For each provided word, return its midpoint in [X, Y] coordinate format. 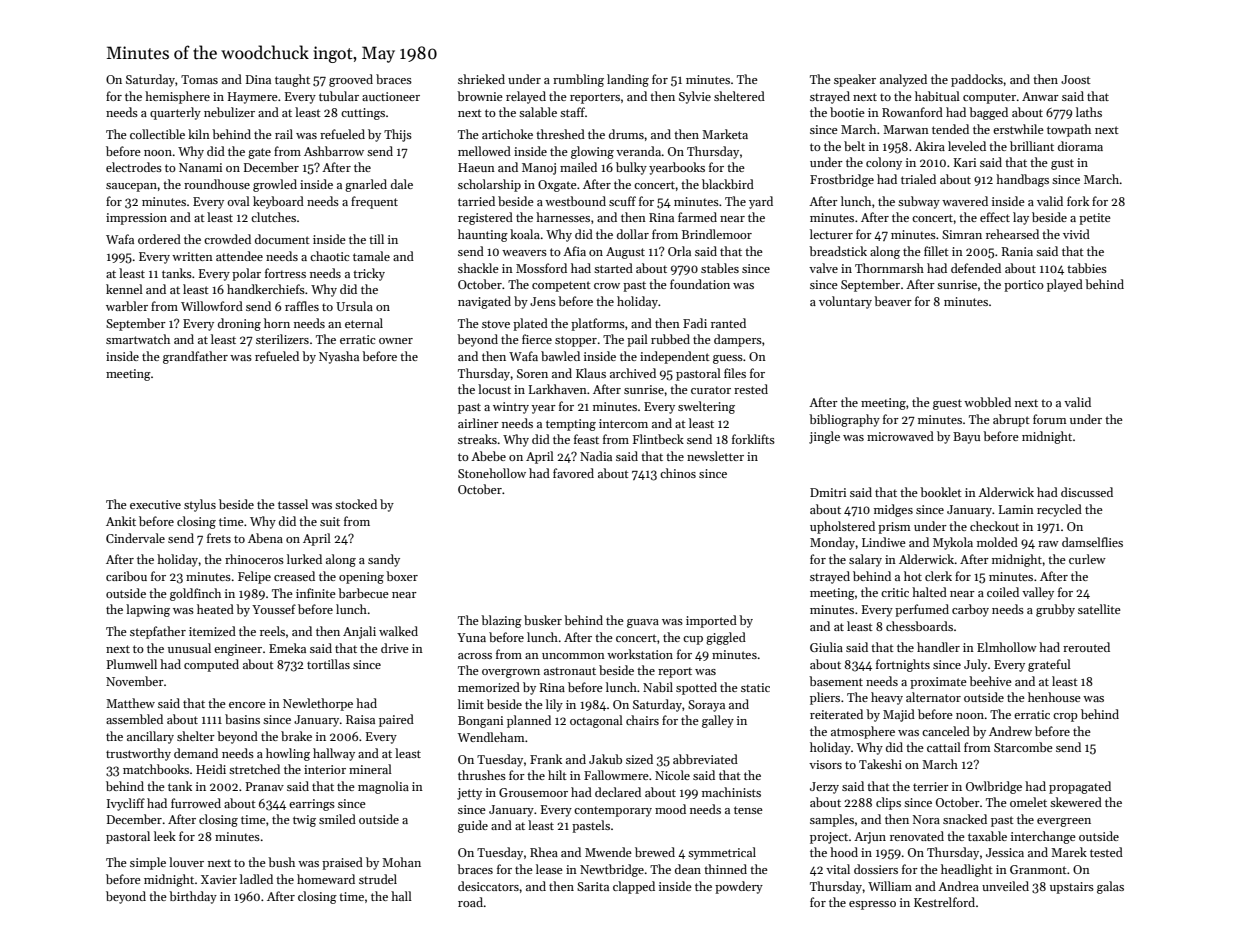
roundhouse [217, 184]
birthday [193, 897]
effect [995, 217]
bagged [988, 113]
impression [136, 219]
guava [643, 623]
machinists [731, 792]
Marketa [725, 134]
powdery [739, 887]
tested [1106, 852]
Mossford [541, 268]
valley [1038, 593]
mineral [370, 769]
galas [1110, 887]
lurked [304, 559]
